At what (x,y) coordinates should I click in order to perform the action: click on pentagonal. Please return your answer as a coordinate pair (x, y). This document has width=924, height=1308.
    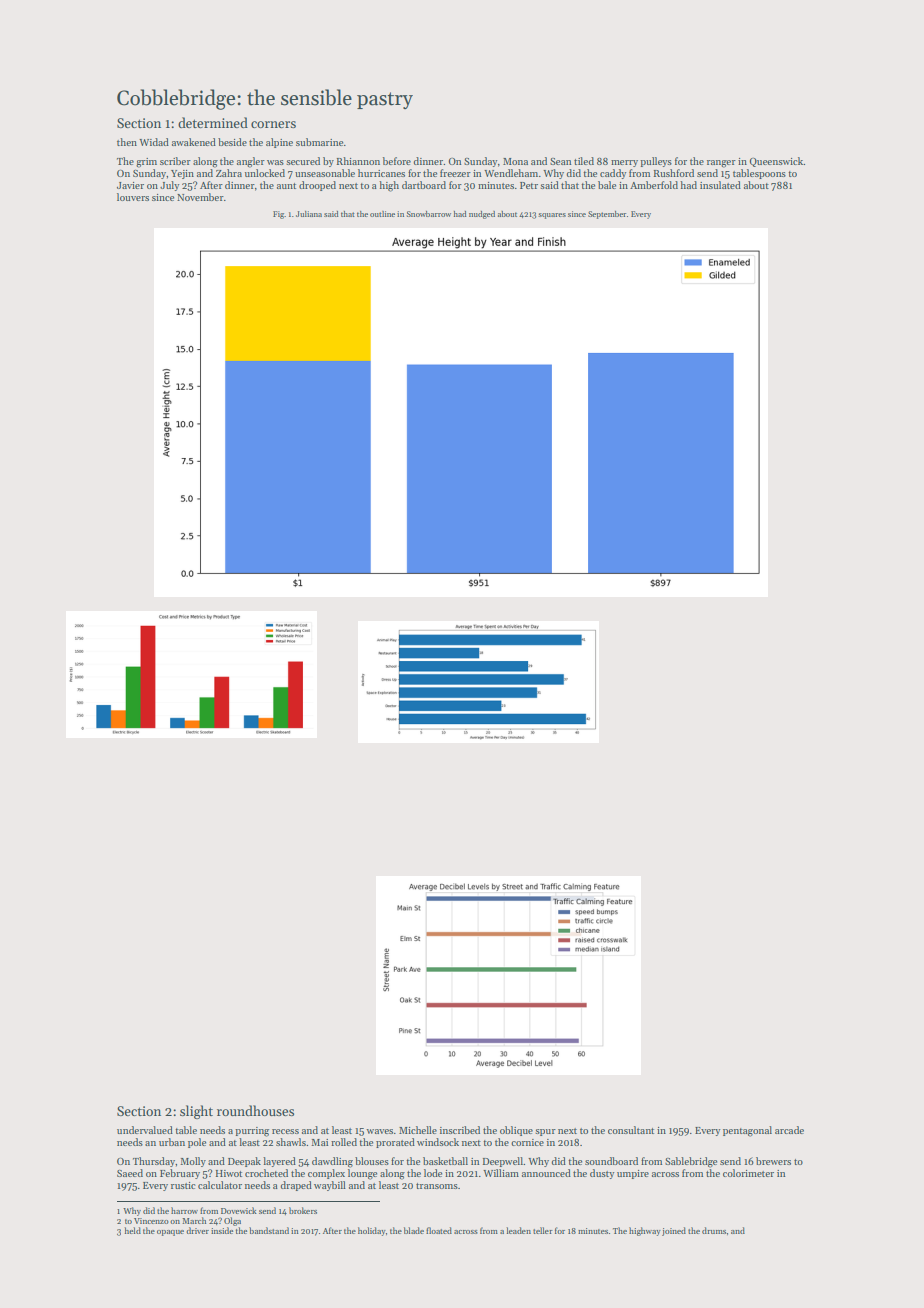
    Looking at the image, I should click on (747, 1131).
